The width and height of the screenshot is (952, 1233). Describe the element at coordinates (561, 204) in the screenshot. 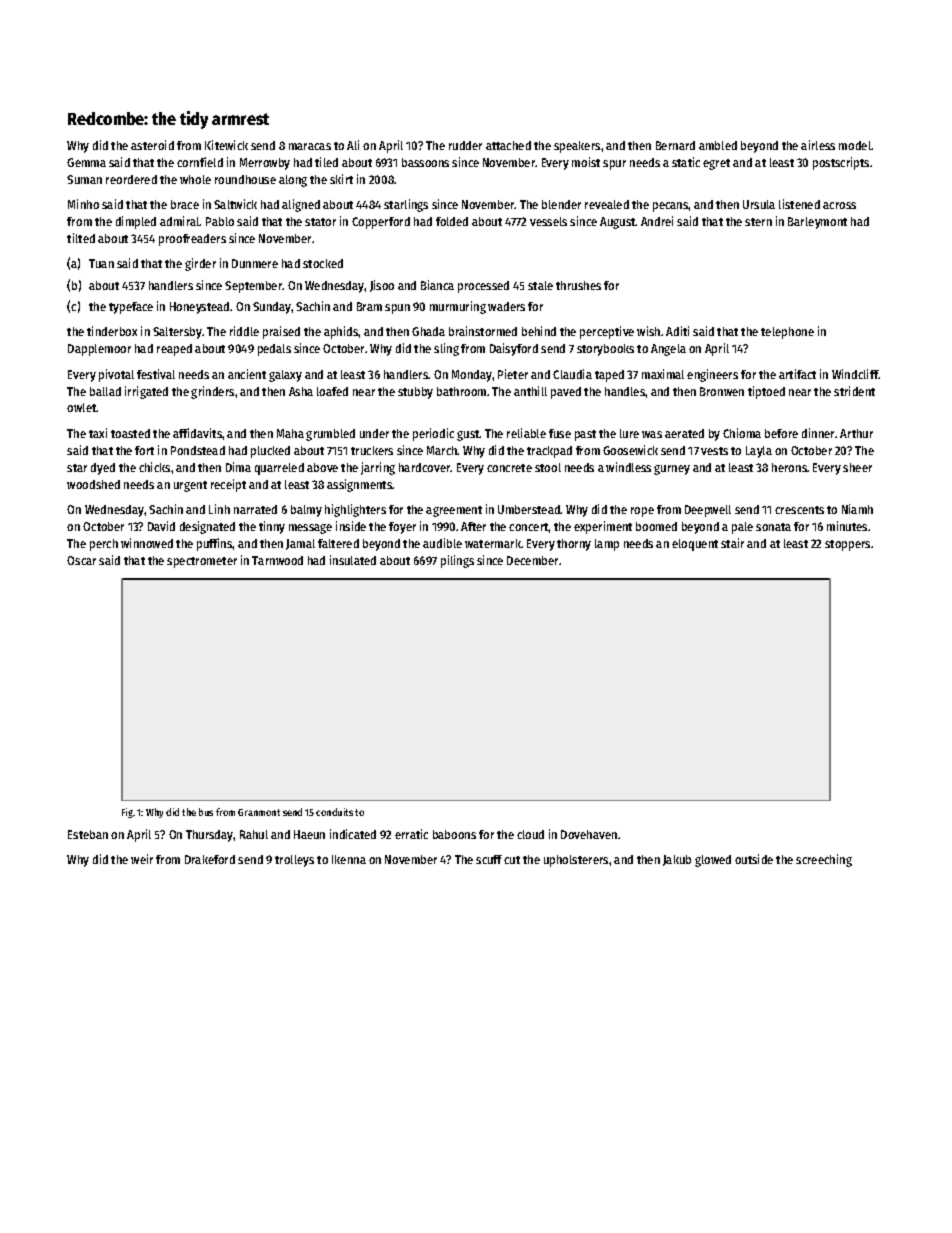

I see `blender` at that location.
